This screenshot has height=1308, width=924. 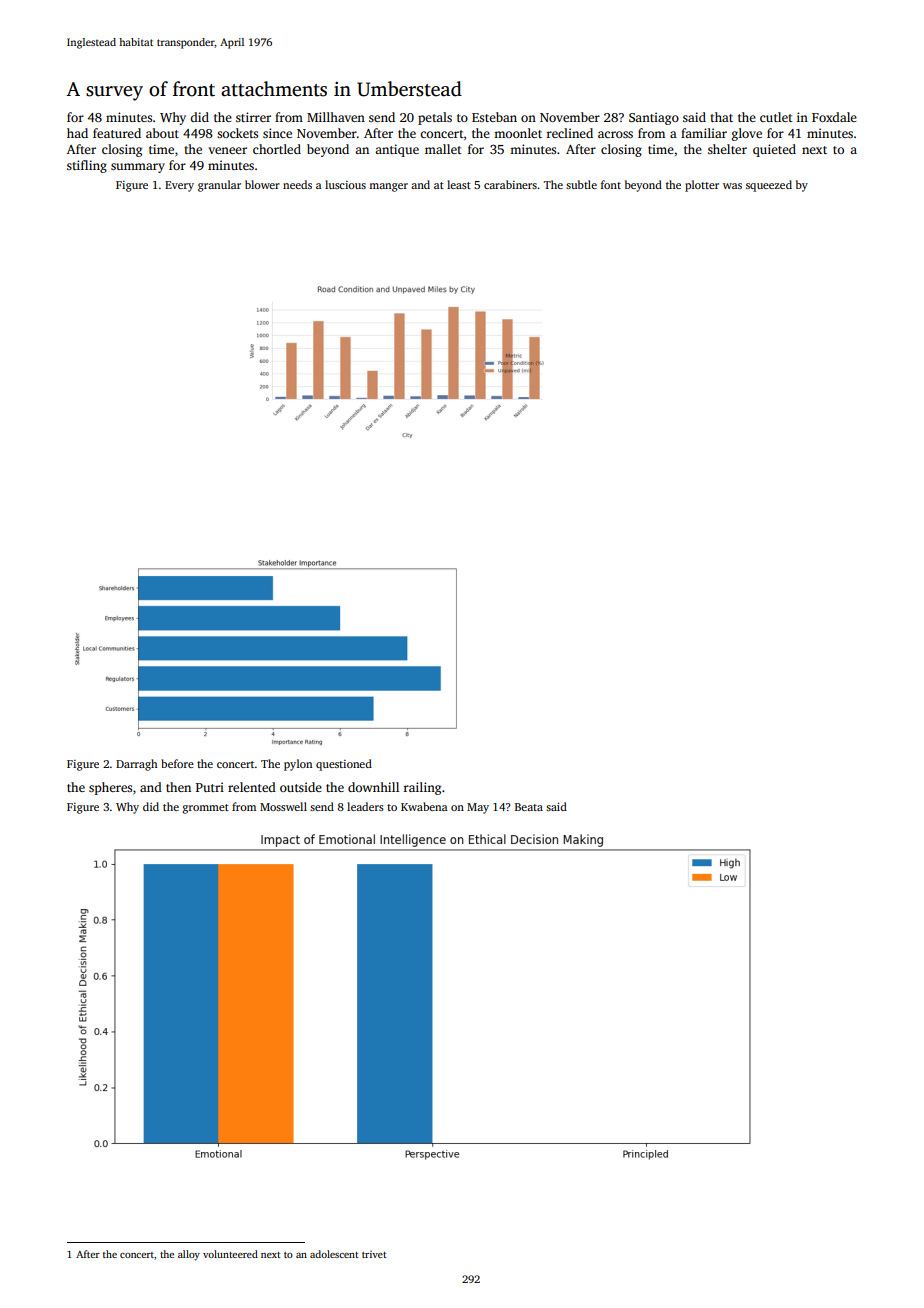 I want to click on railing, so click(x=422, y=788).
